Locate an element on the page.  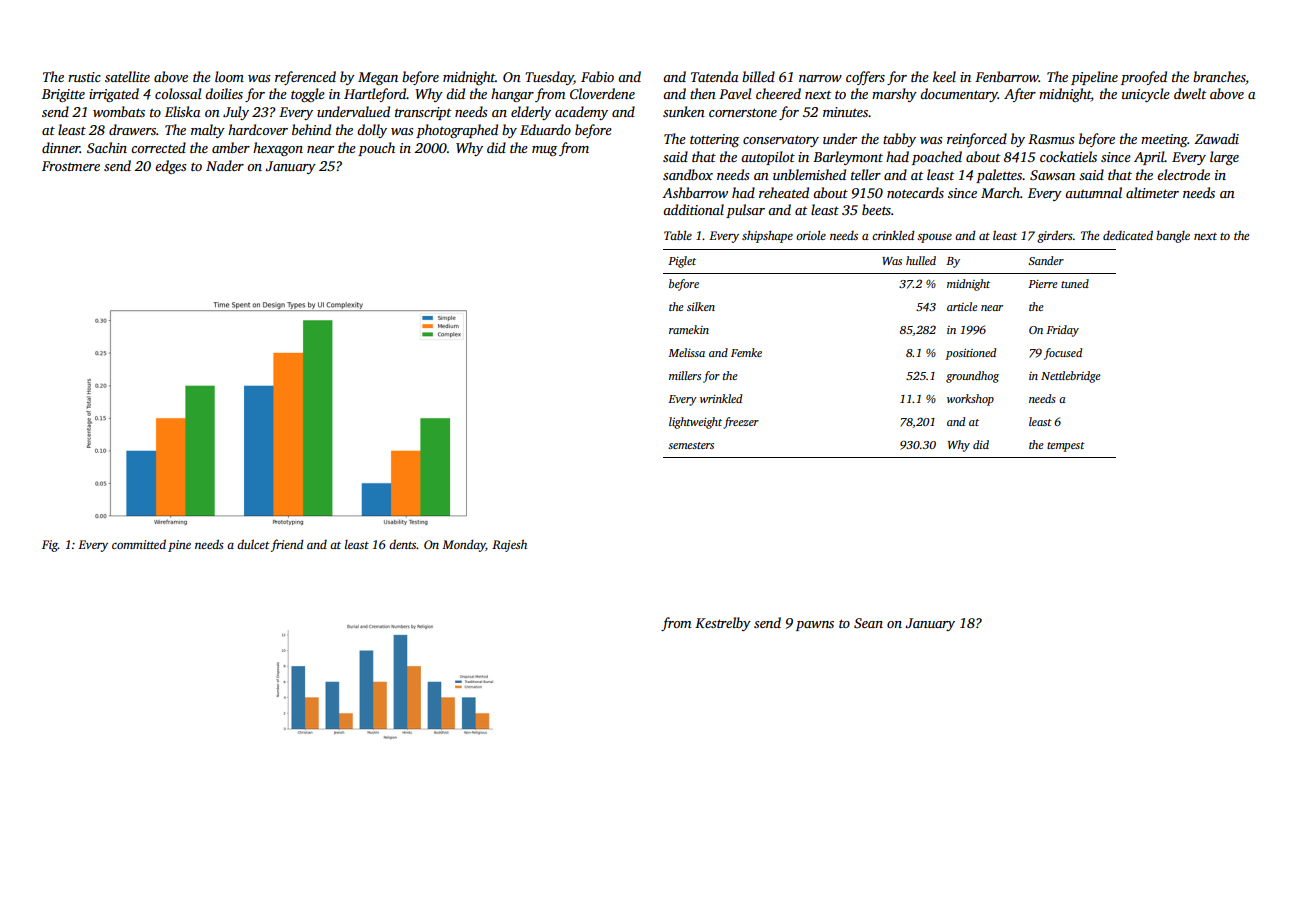
Frostmere is located at coordinates (71, 166).
